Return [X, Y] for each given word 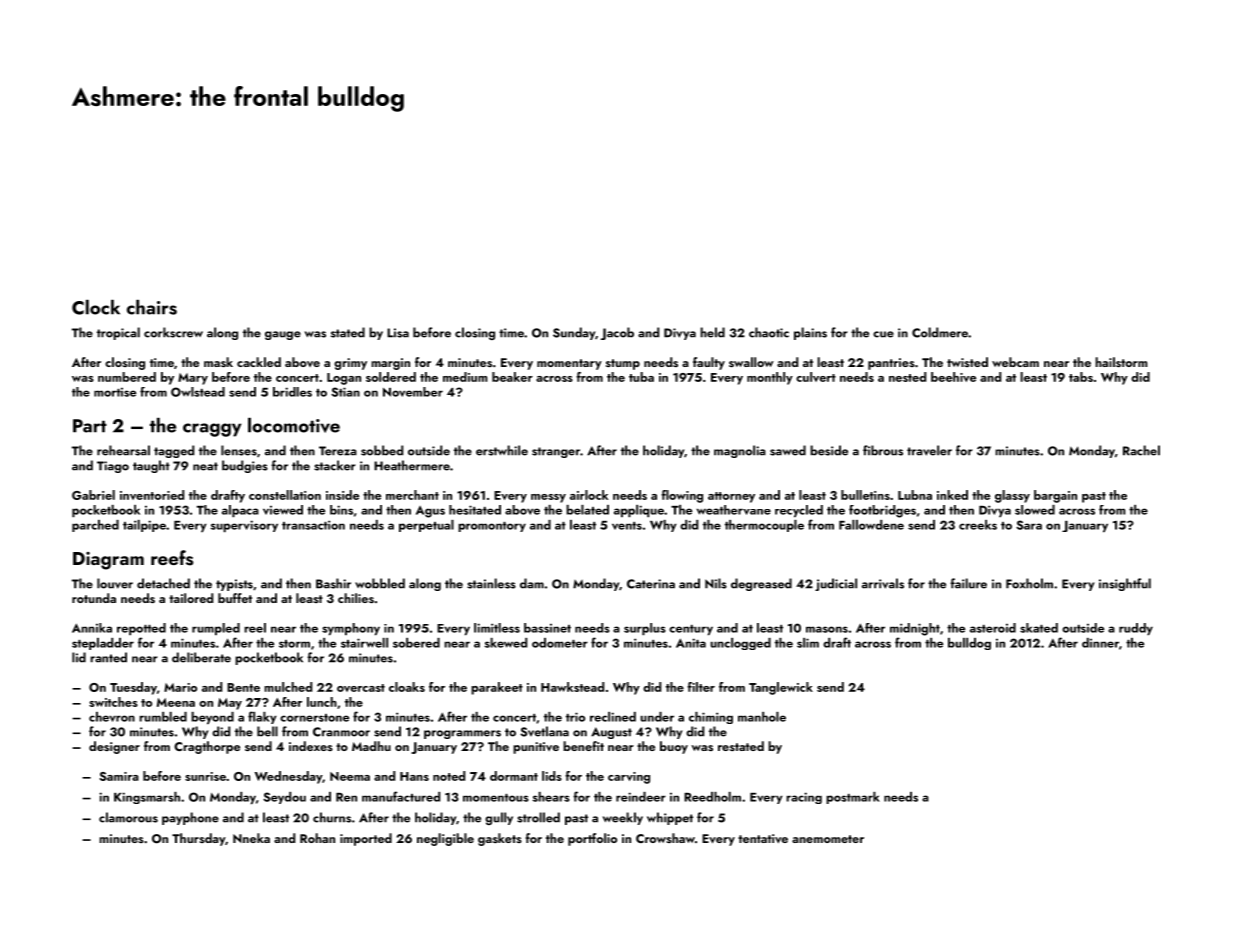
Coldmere [940, 332]
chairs [152, 307]
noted [449, 776]
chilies [356, 598]
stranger [556, 452]
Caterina [651, 584]
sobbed [382, 450]
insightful [1125, 584]
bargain [1055, 496]
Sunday [574, 333]
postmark [853, 798]
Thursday [198, 839]
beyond [212, 718]
